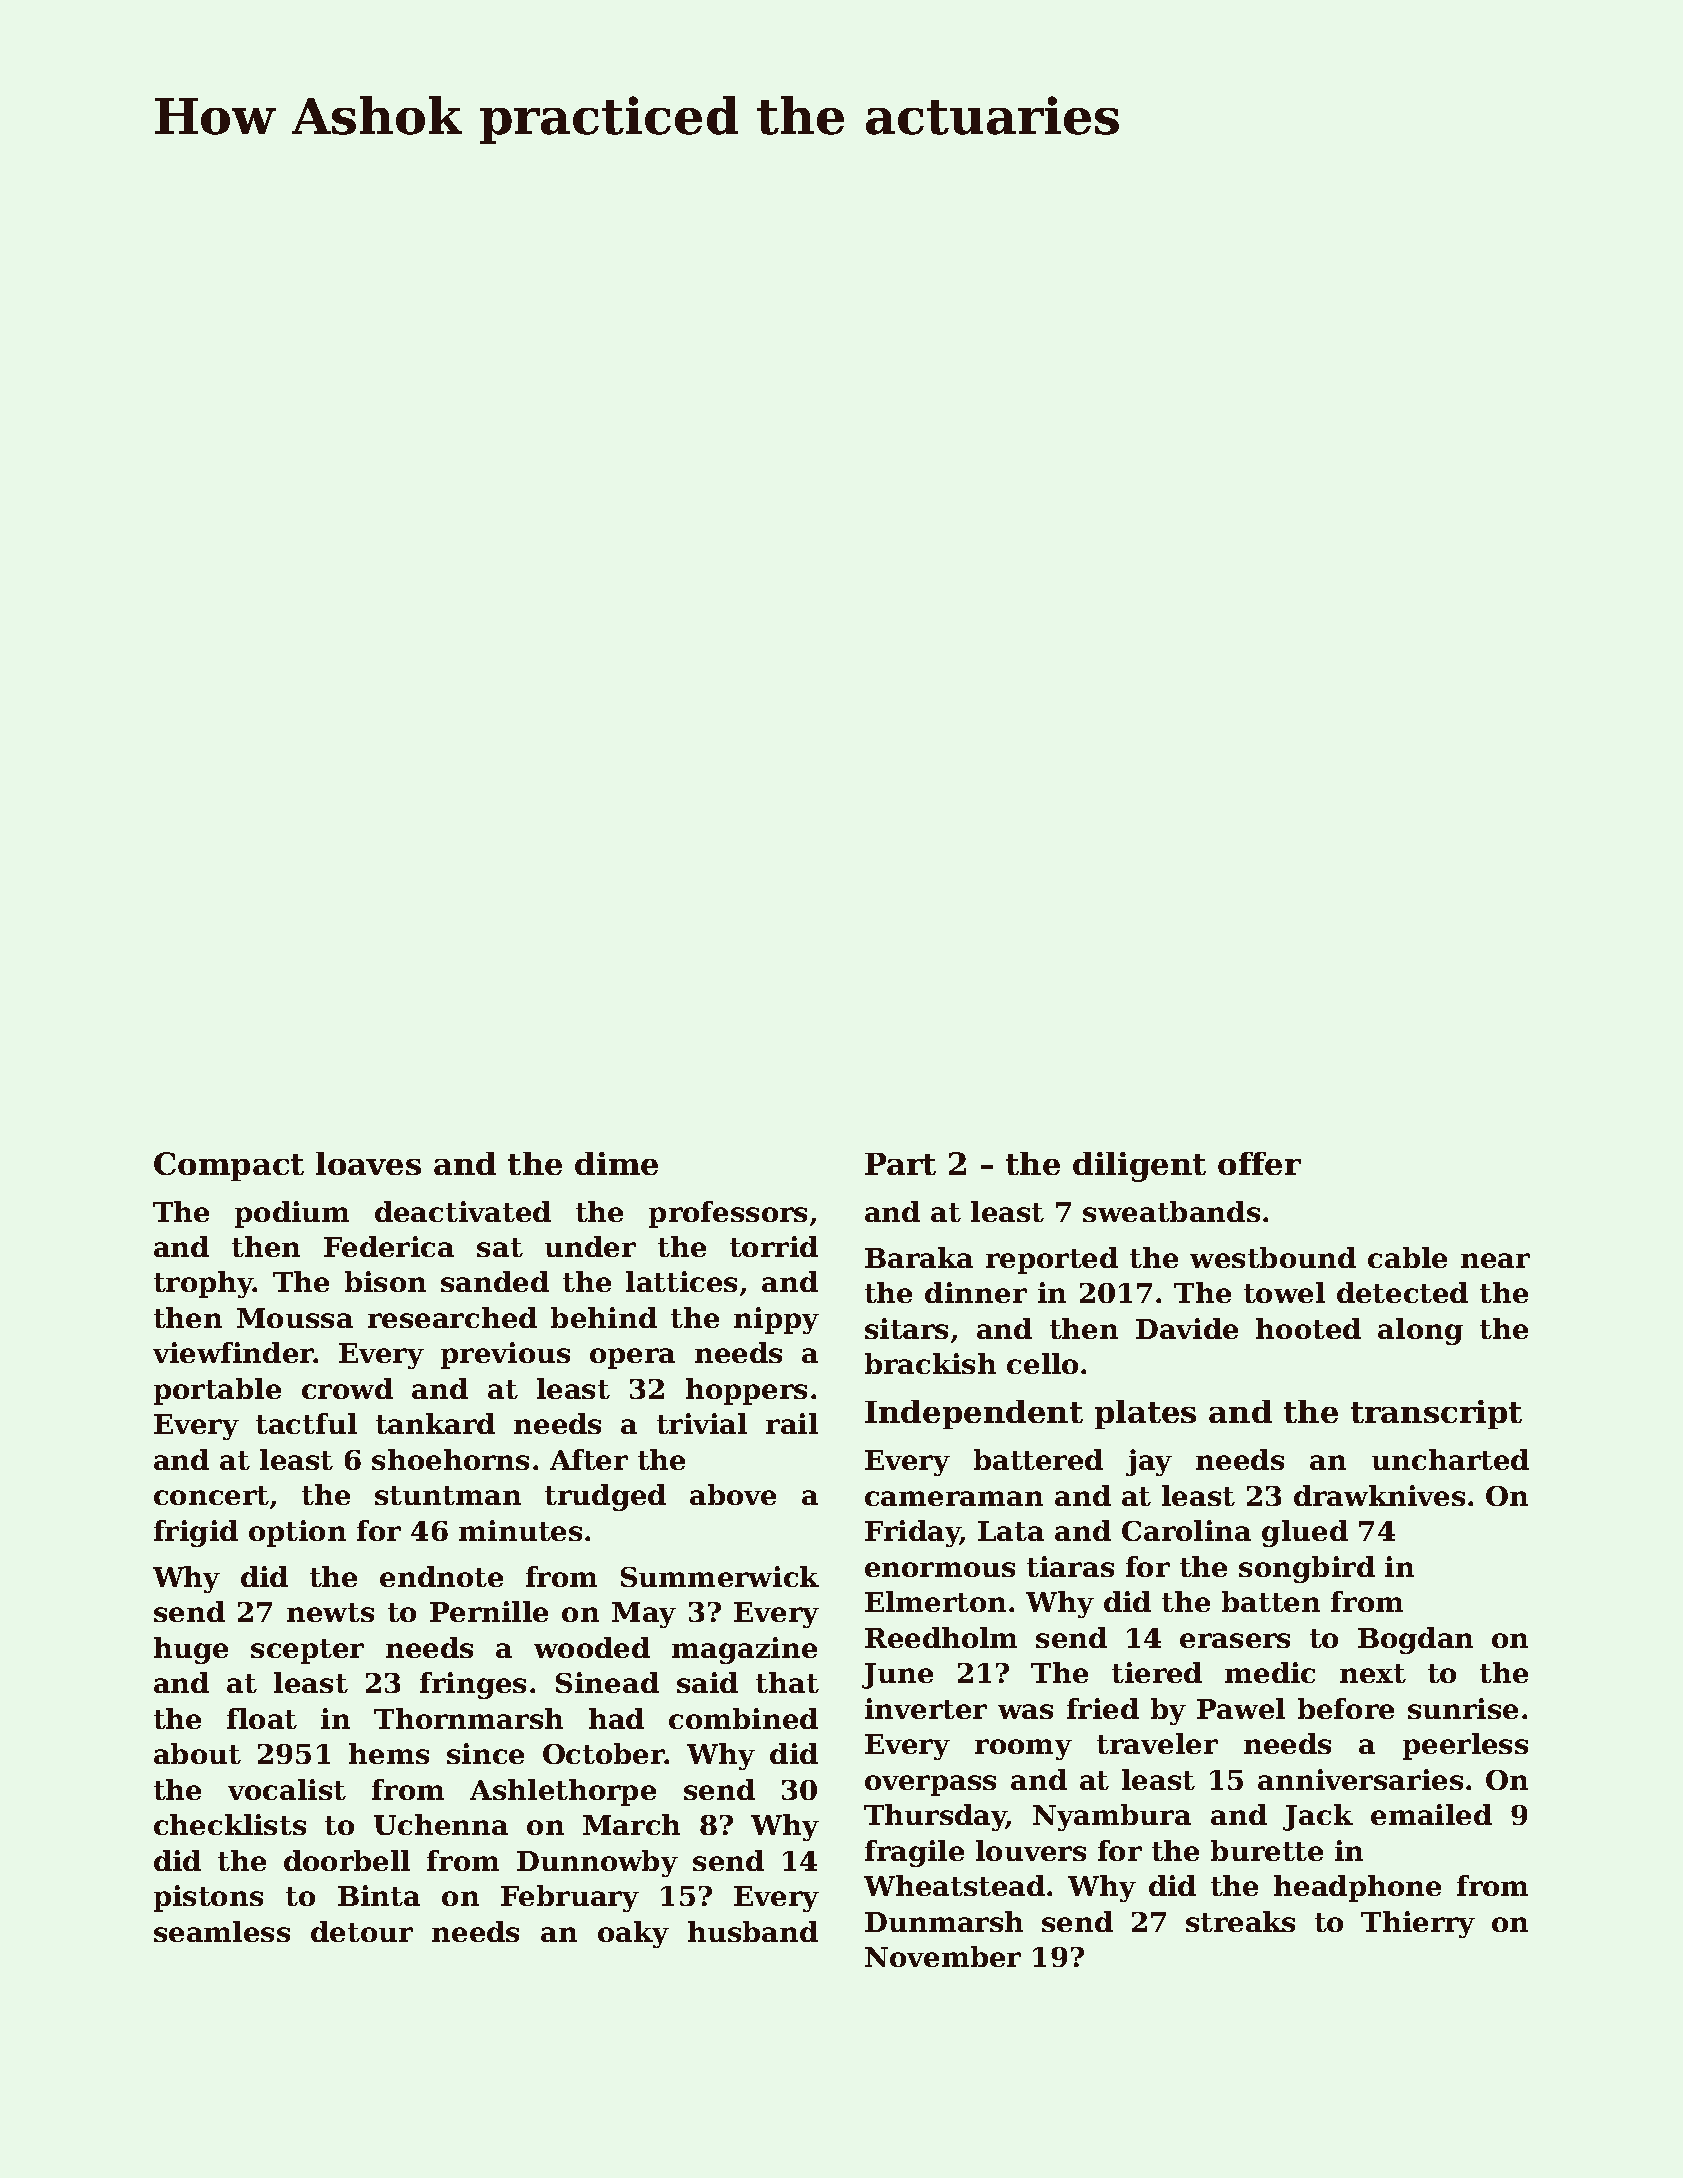 This screenshot has width=1683, height=2178. What do you see at coordinates (926, 1708) in the screenshot?
I see `inverter` at bounding box center [926, 1708].
